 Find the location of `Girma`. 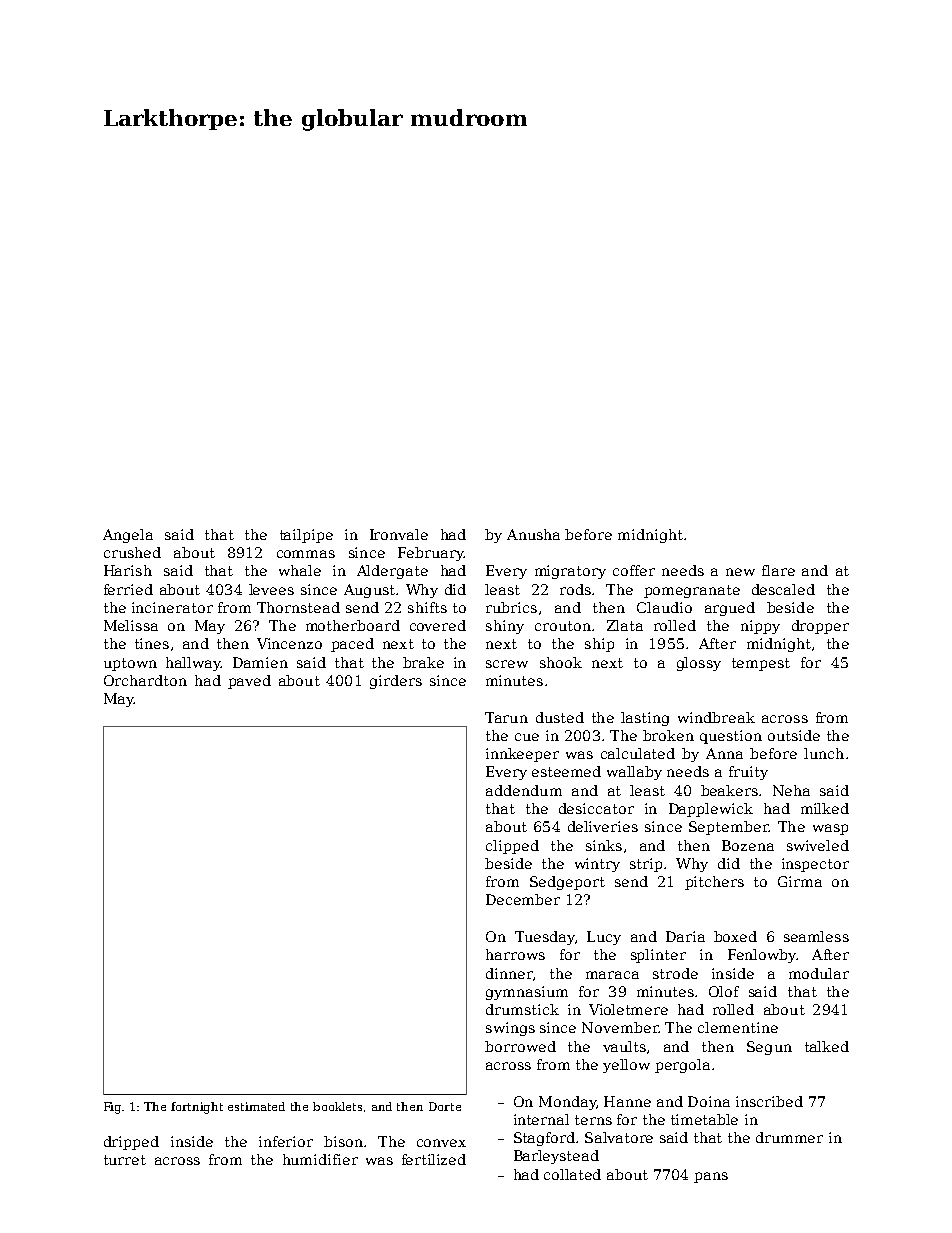

Girma is located at coordinates (800, 881).
